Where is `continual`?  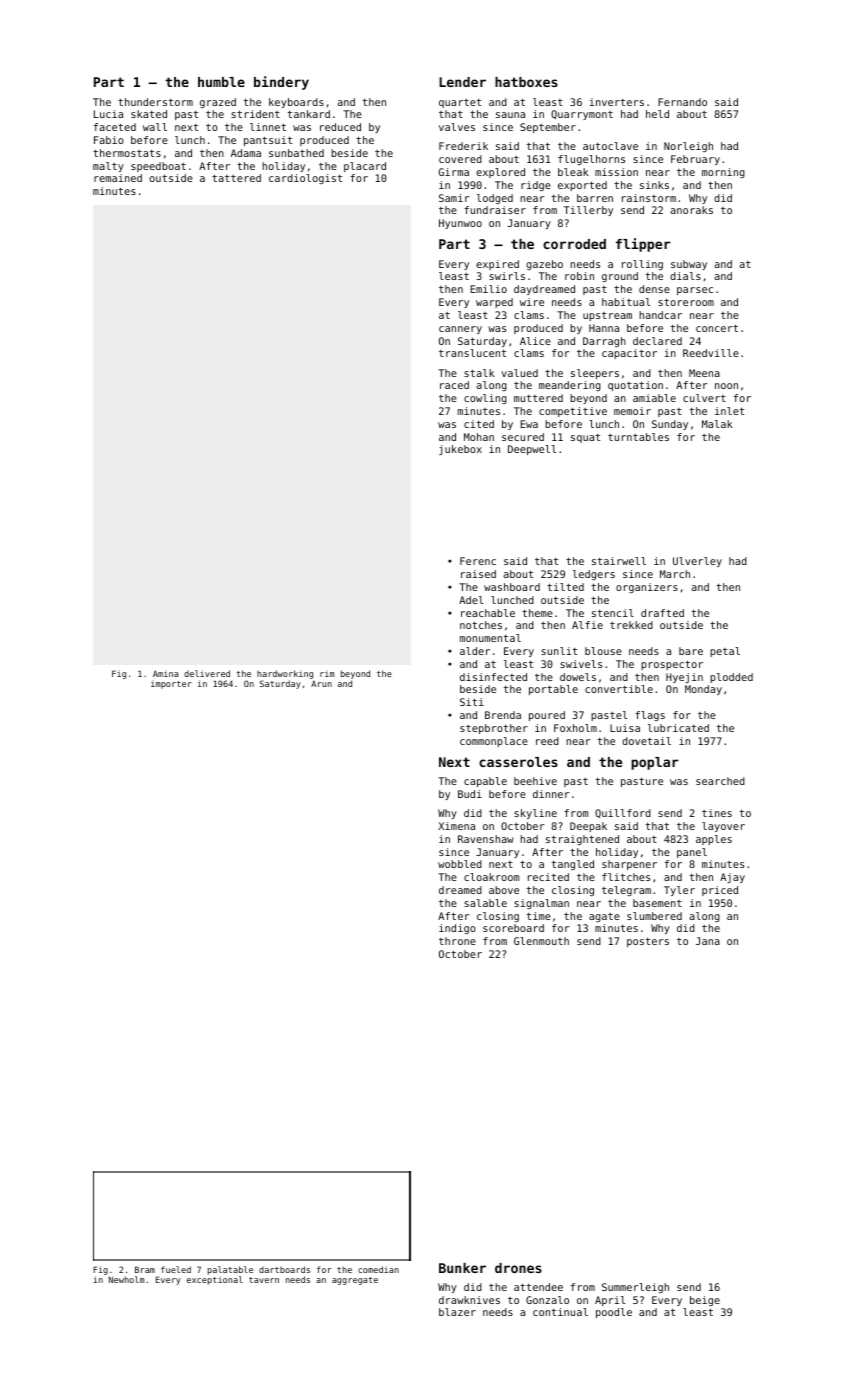
continual is located at coordinates (560, 1312).
